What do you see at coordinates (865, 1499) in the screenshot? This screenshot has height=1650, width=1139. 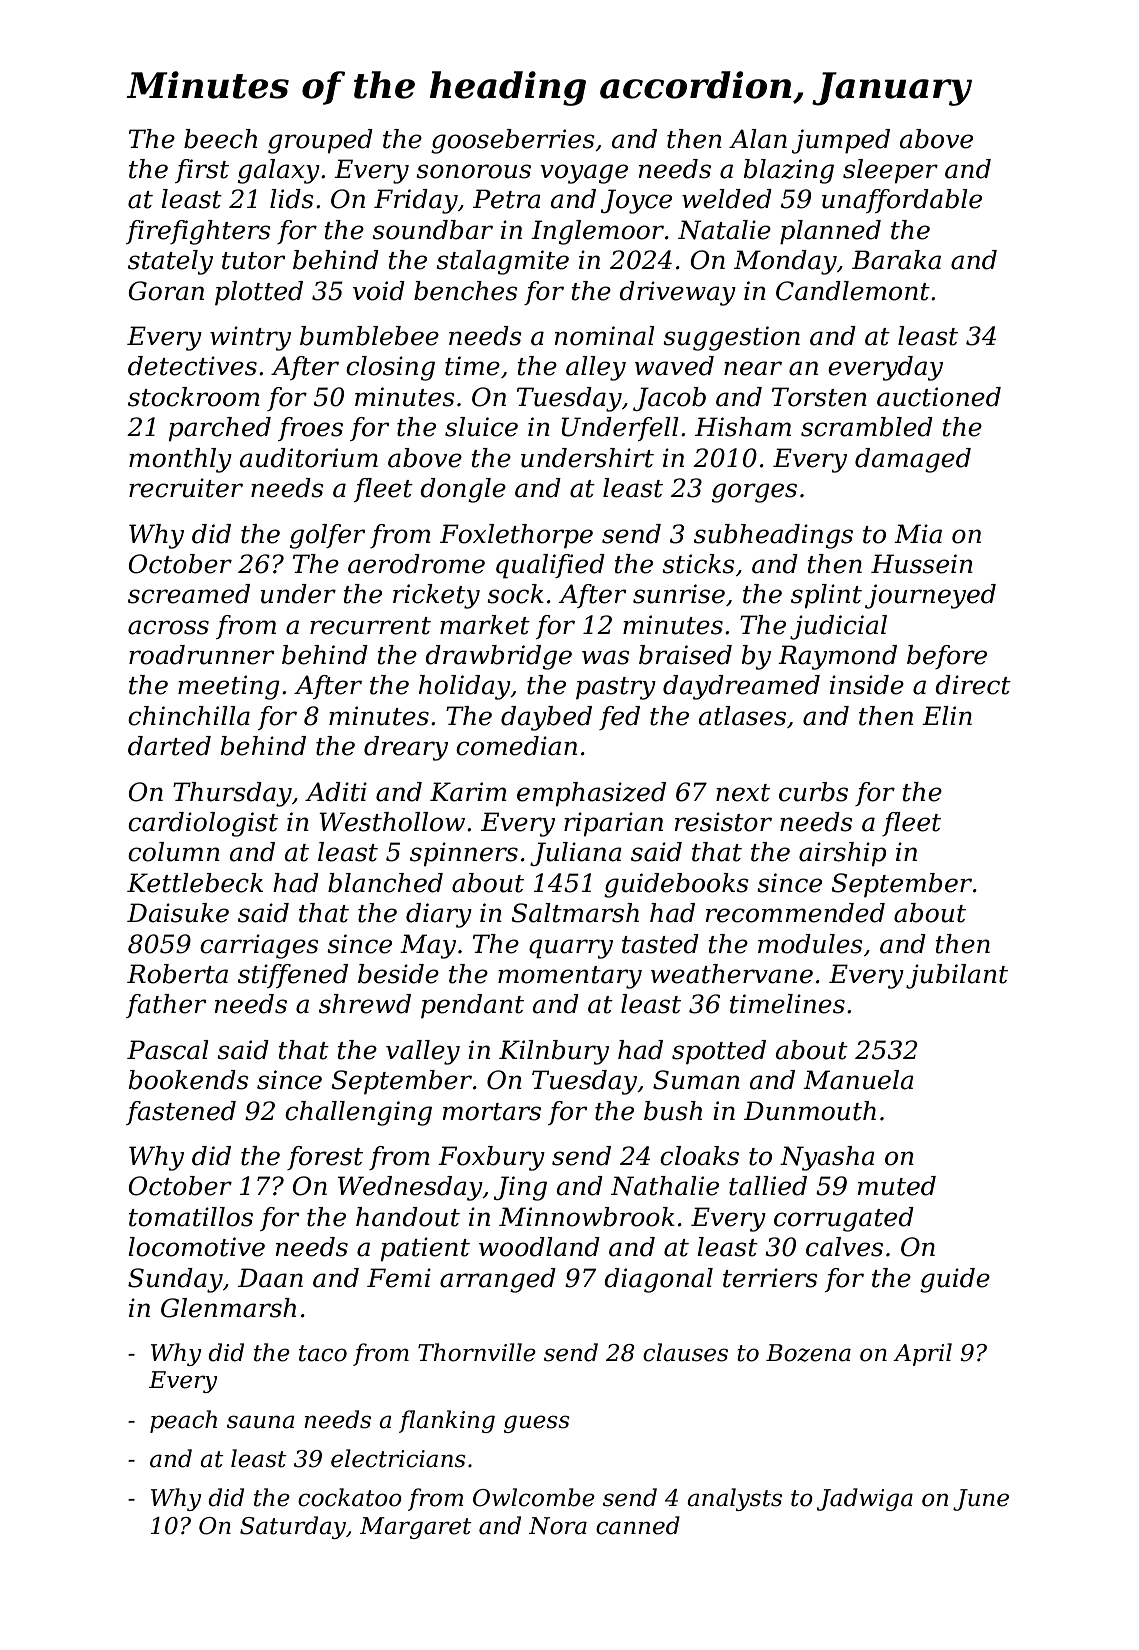 I see `Jadwiga` at bounding box center [865, 1499].
